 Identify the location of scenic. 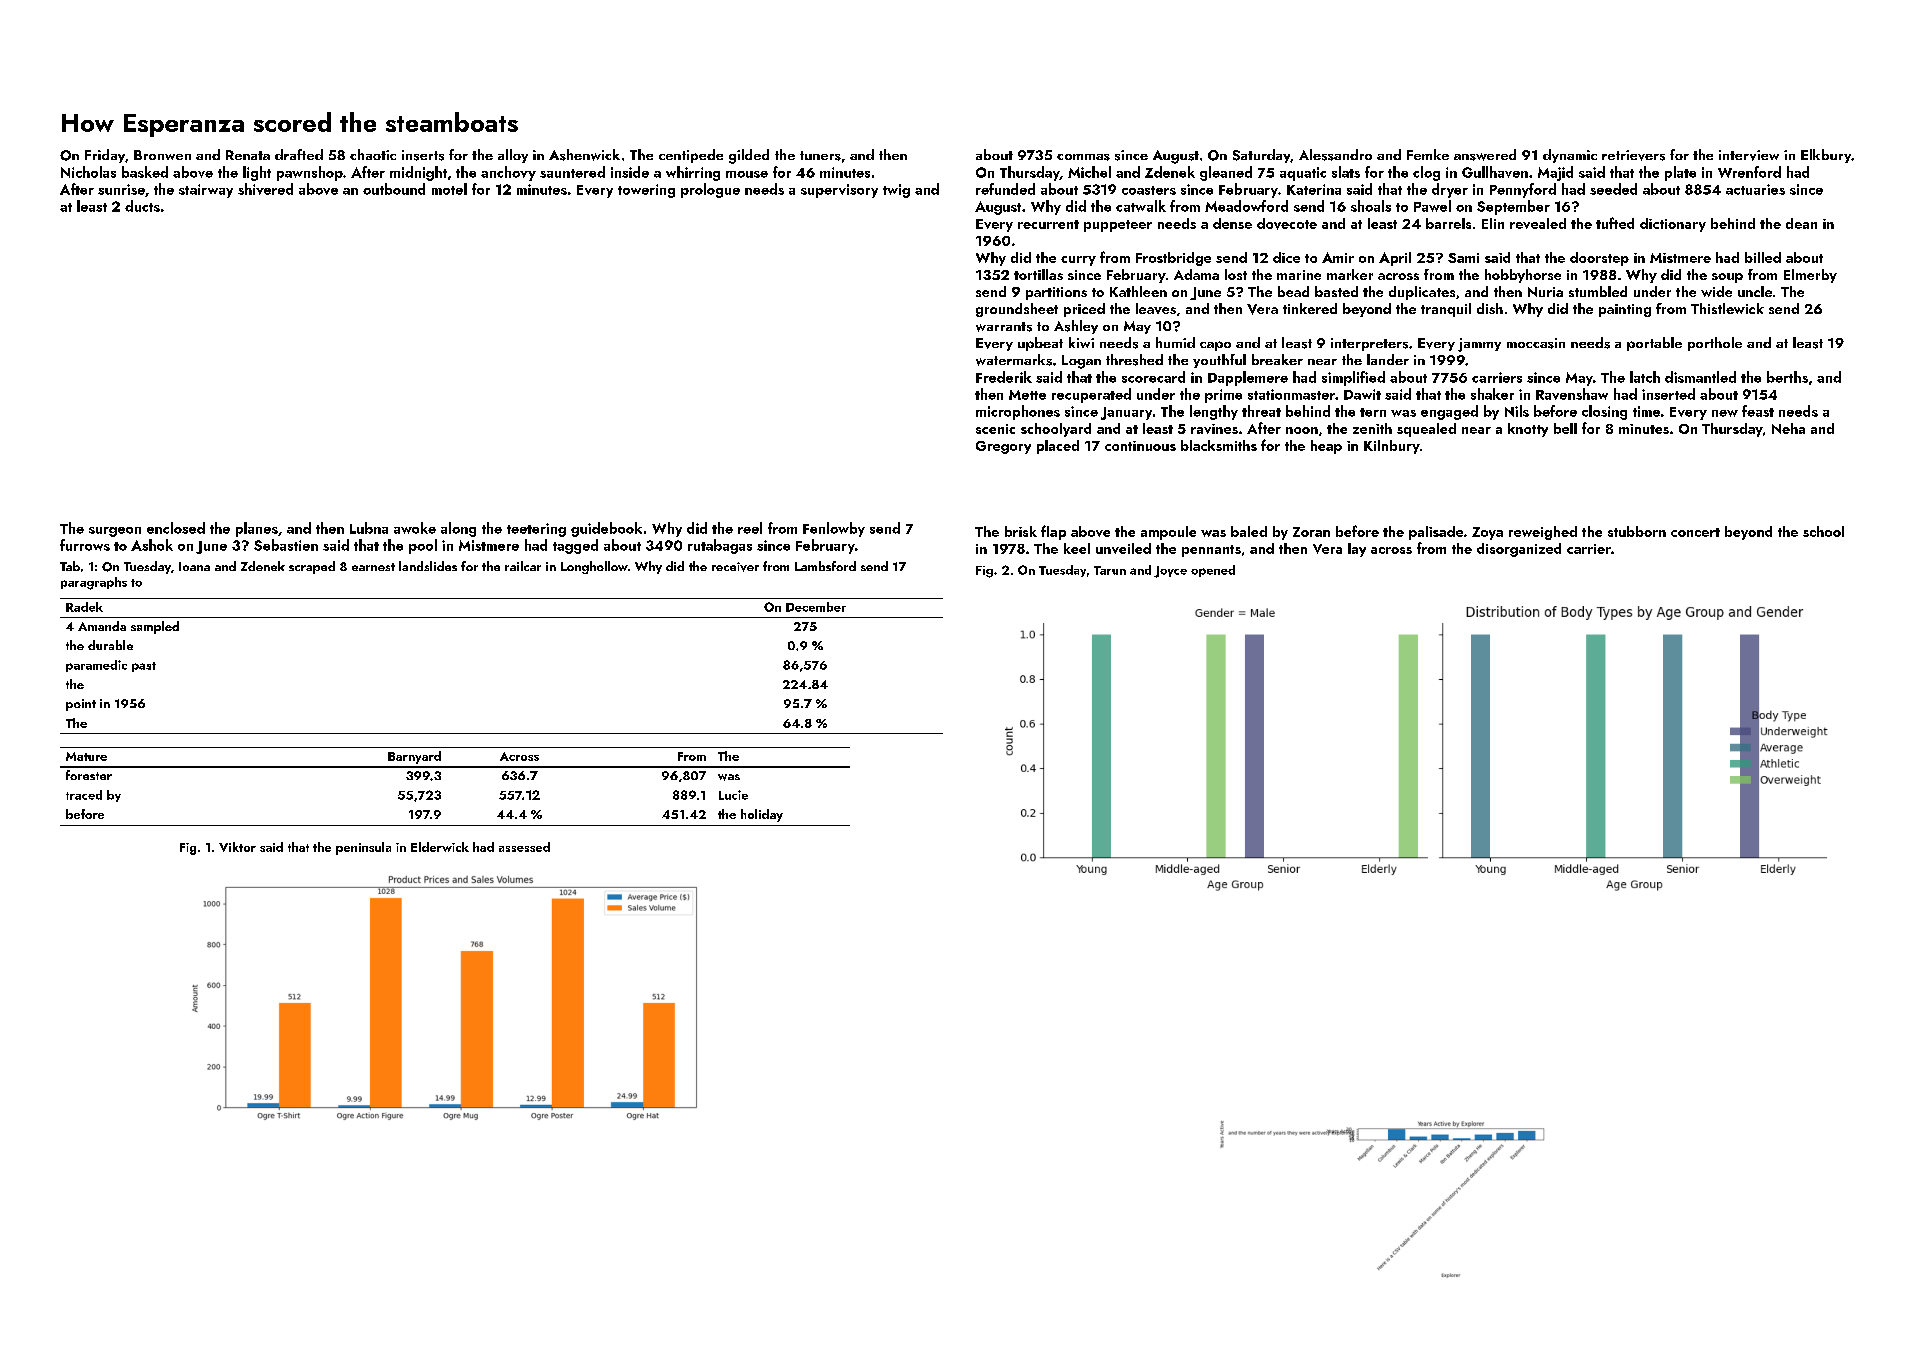
(995, 429).
